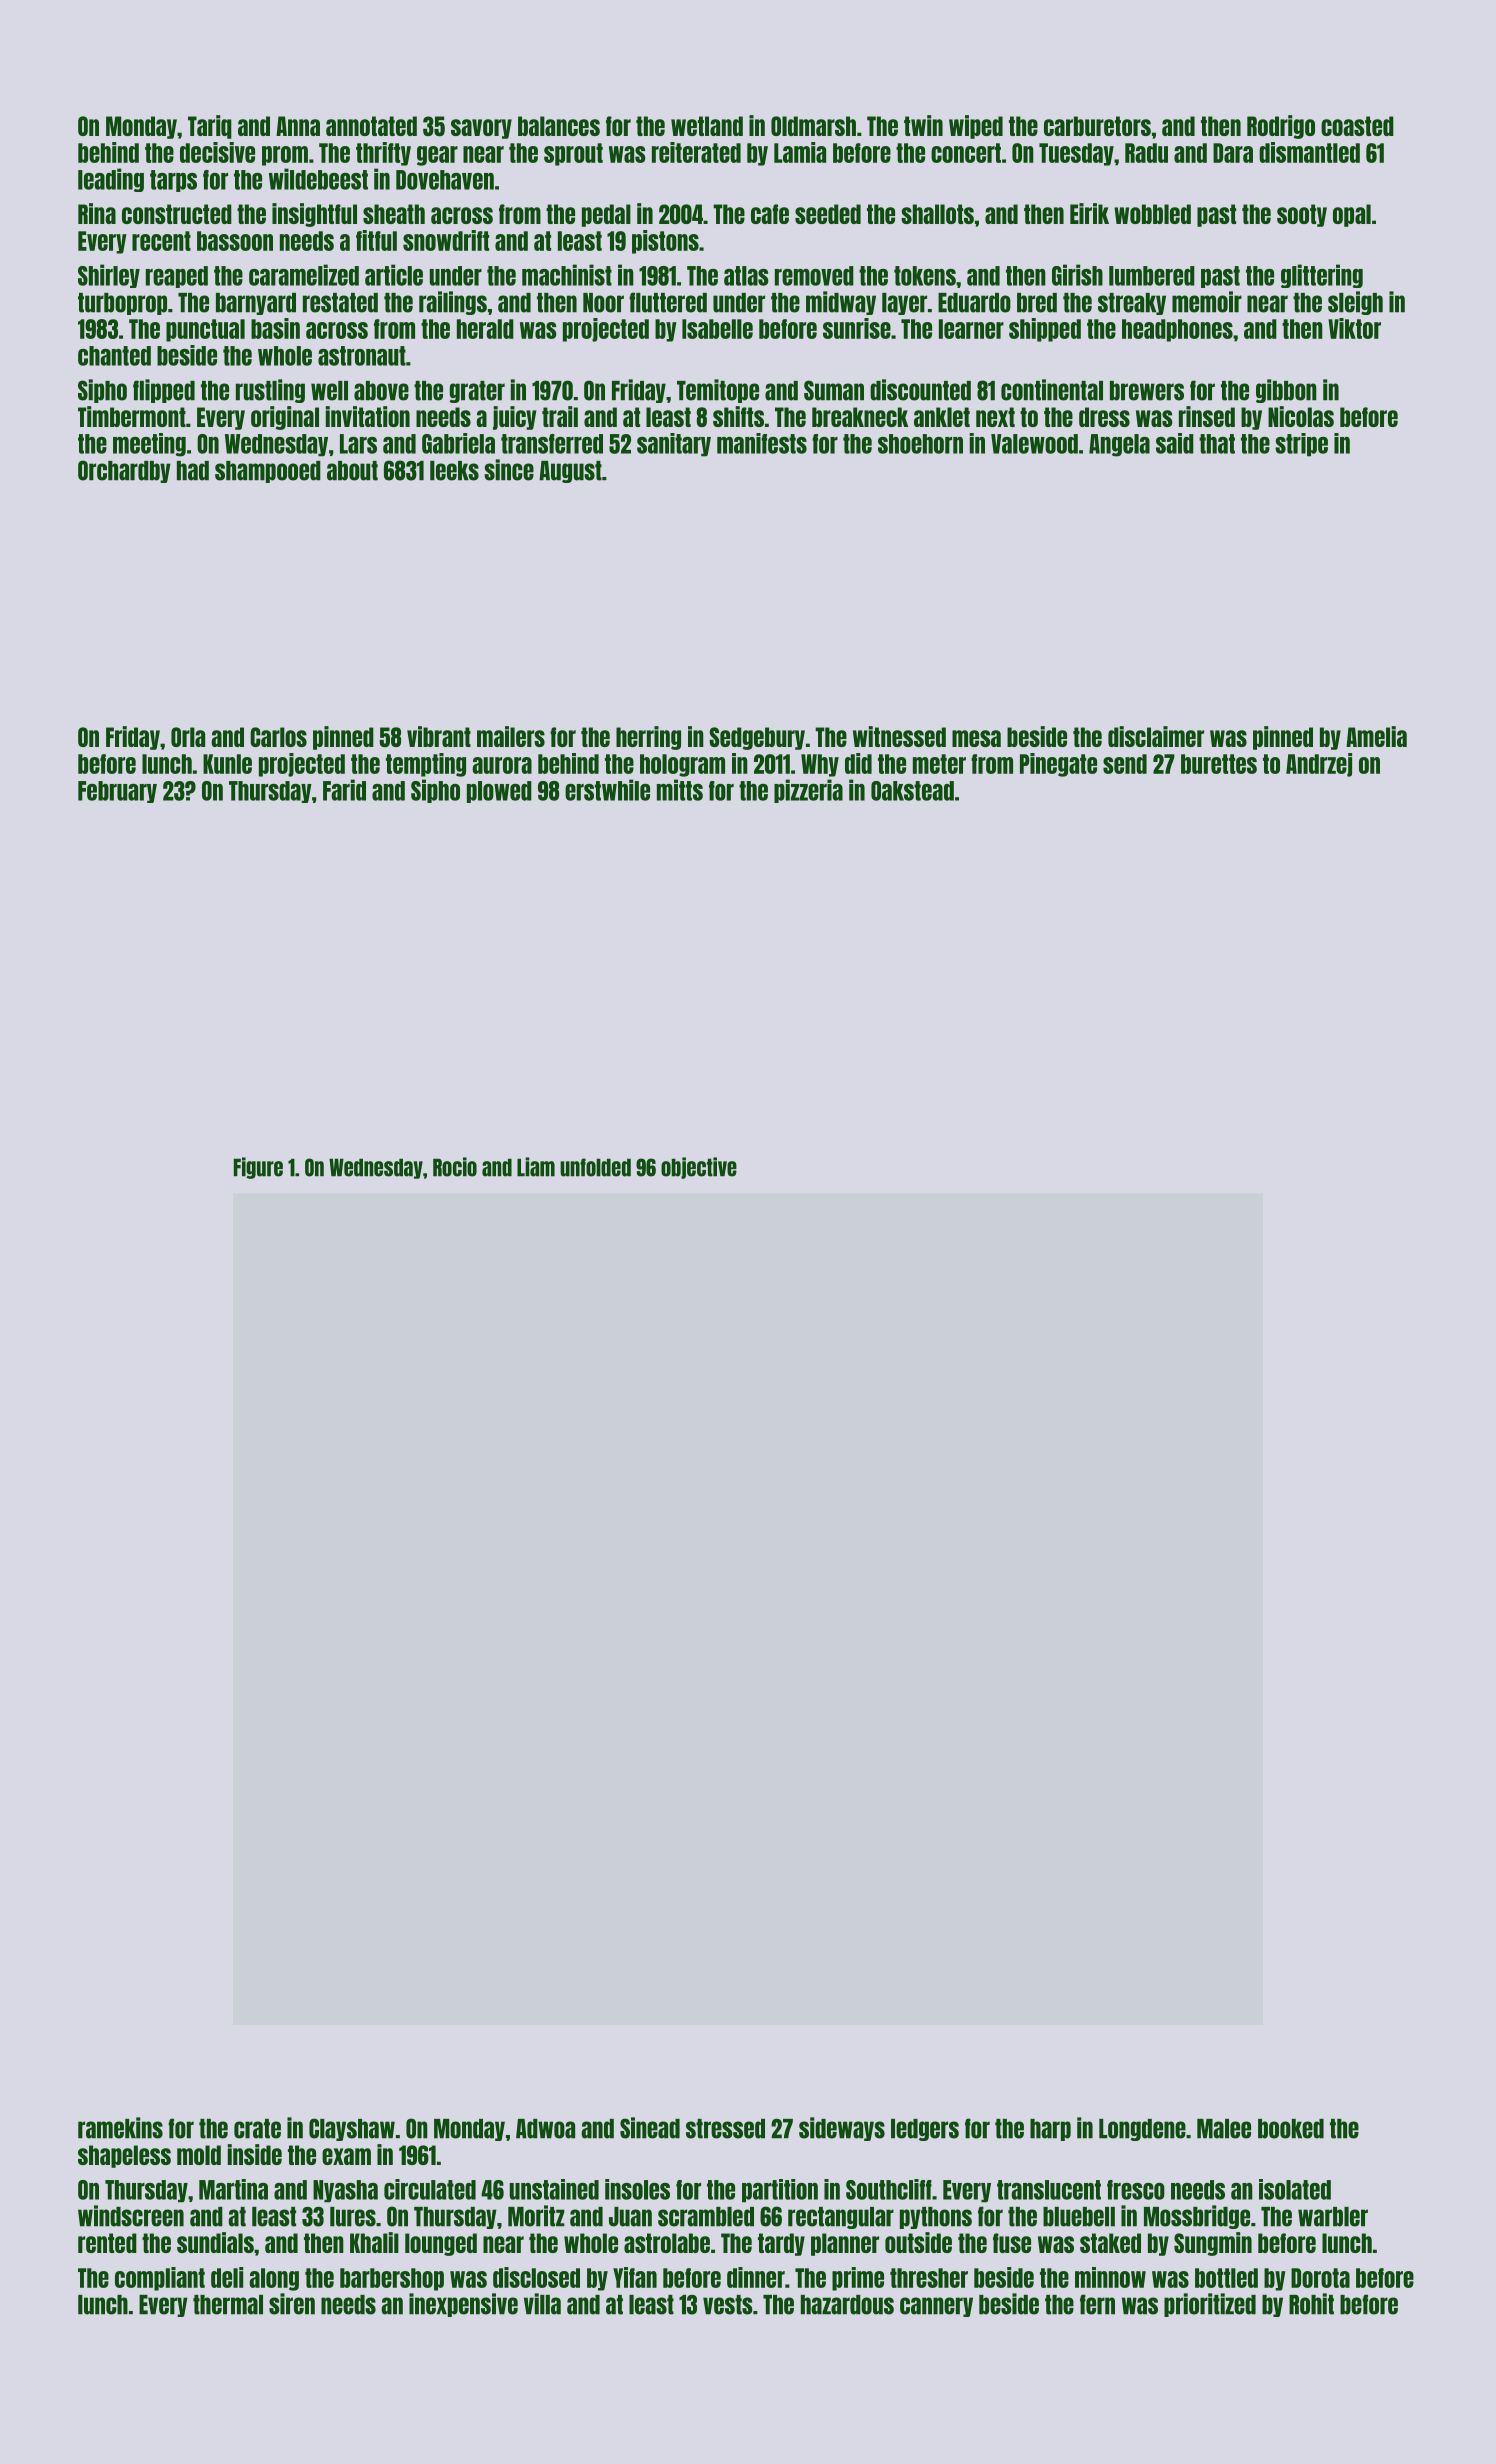 Image resolution: width=1496 pixels, height=2464 pixels. I want to click on Orla, so click(188, 737).
